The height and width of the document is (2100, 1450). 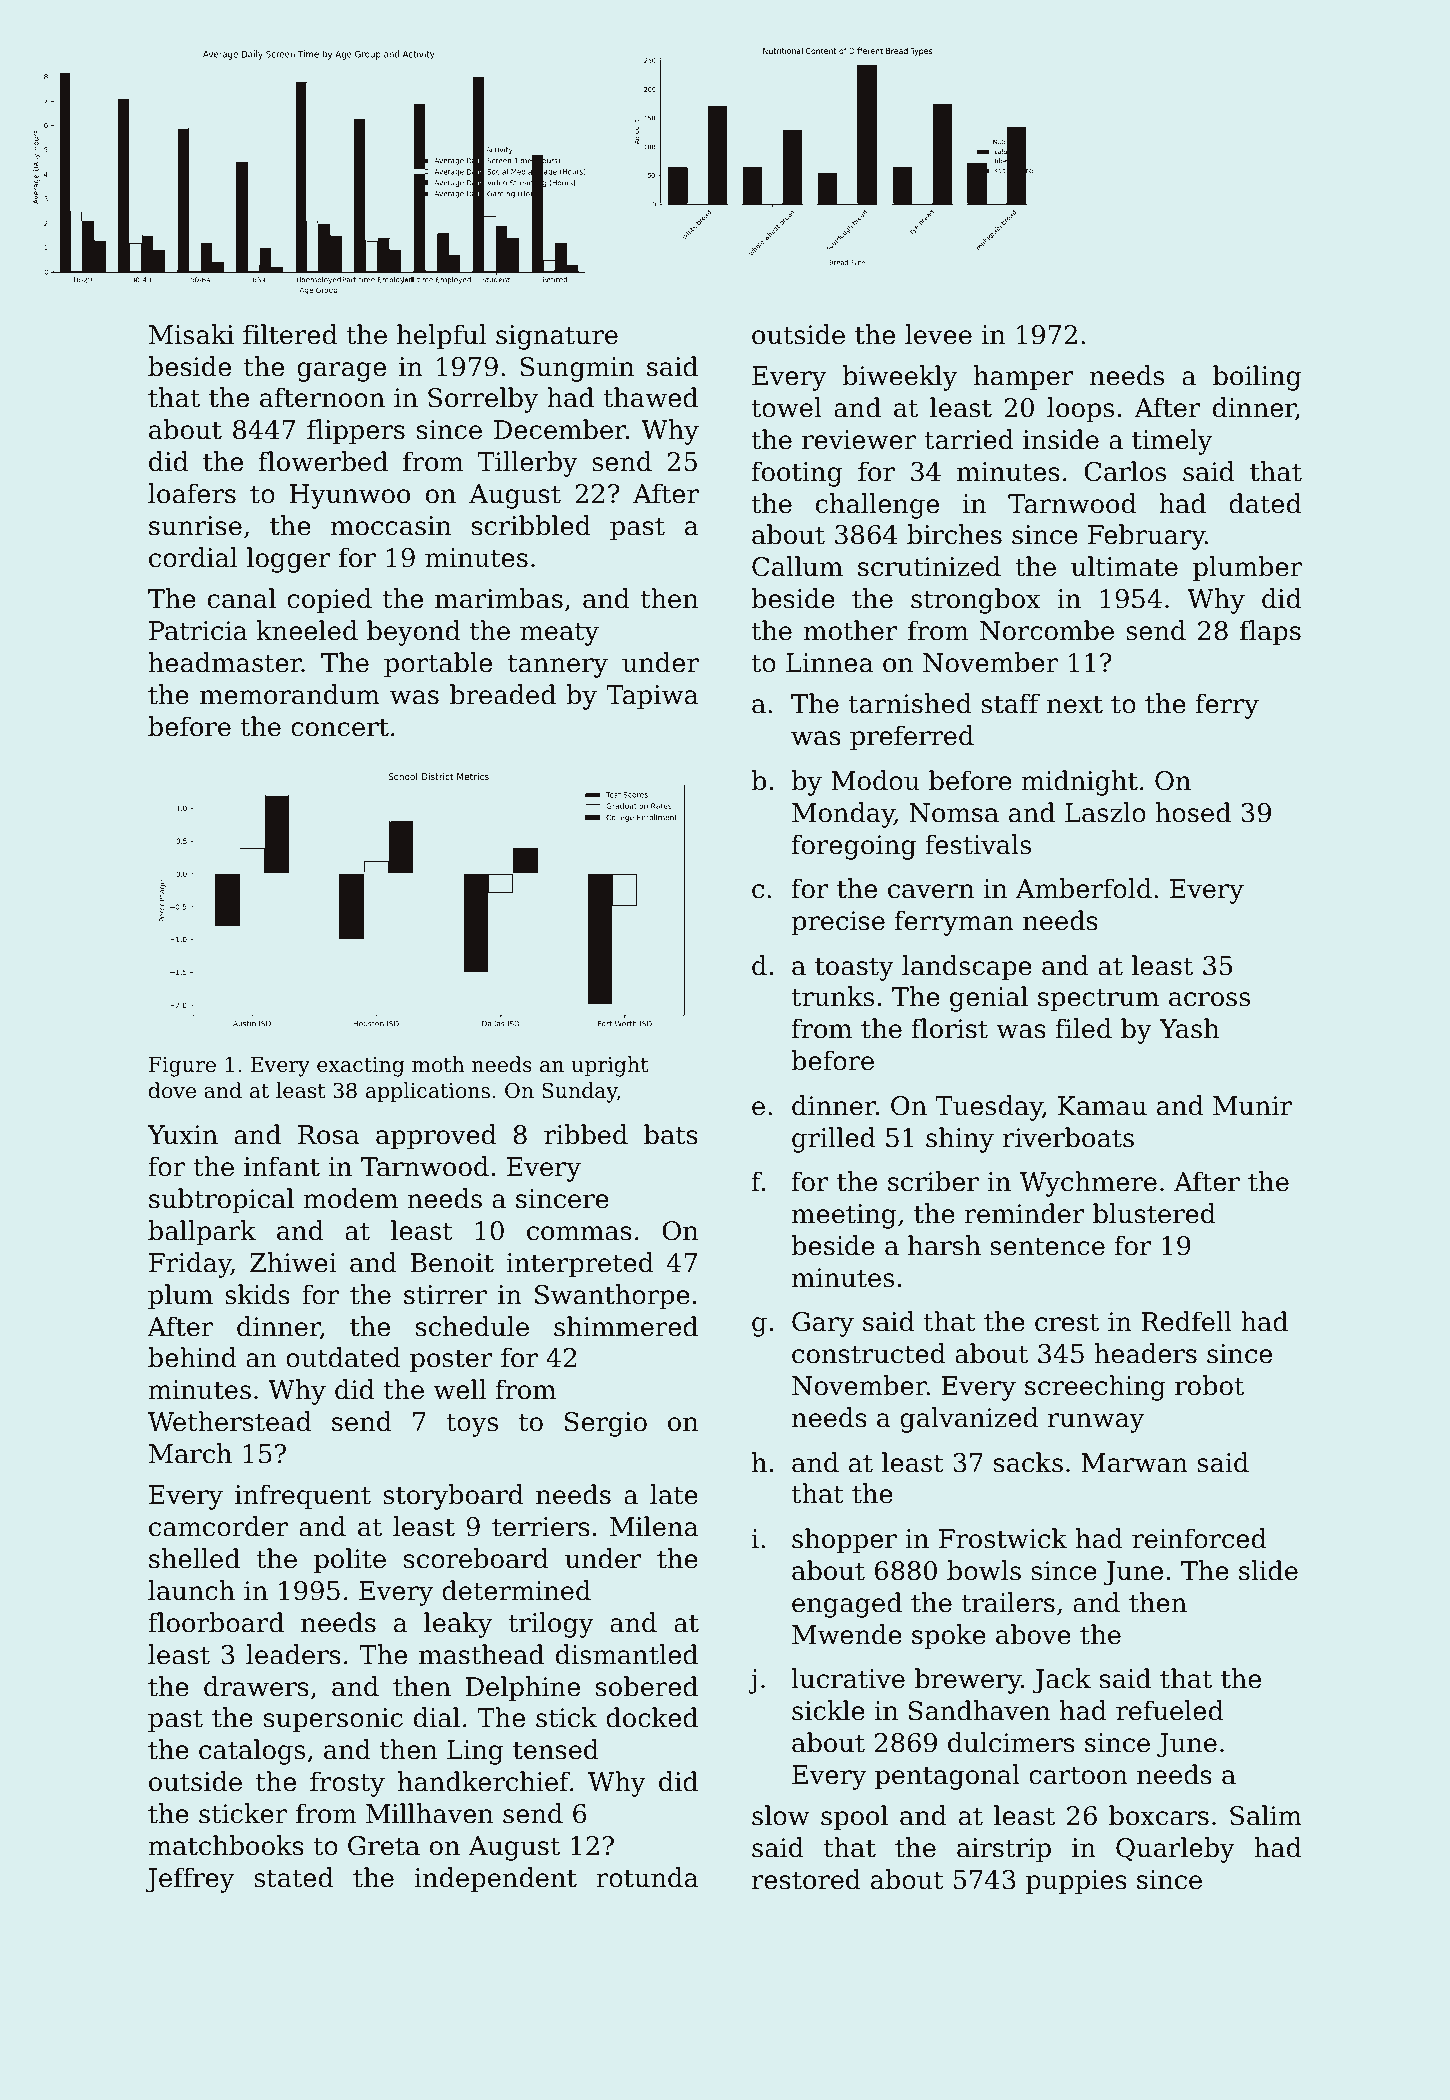 What do you see at coordinates (847, 1605) in the document?
I see `engaged` at bounding box center [847, 1605].
